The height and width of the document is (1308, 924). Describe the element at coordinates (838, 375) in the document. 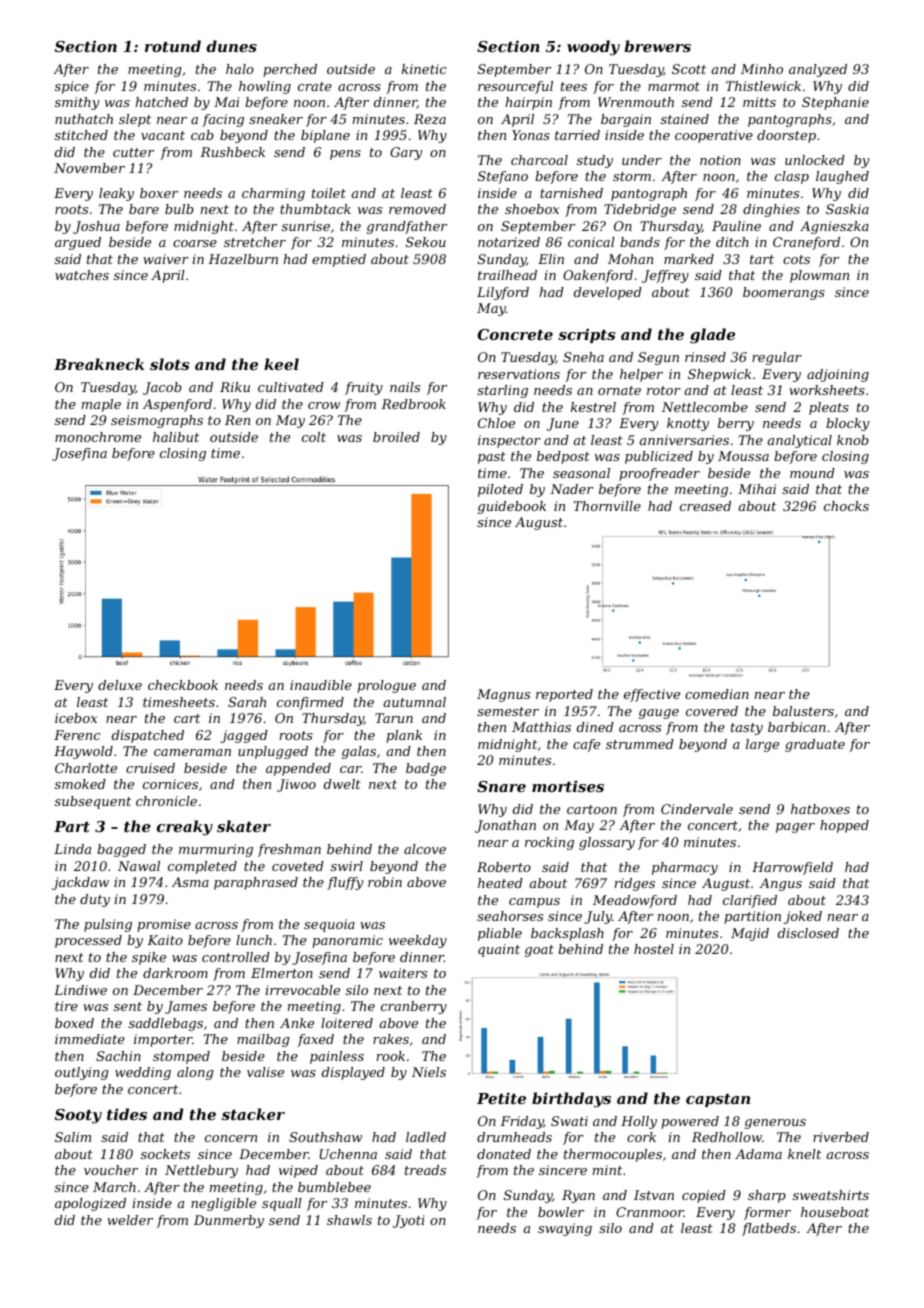

I see `adjoining` at that location.
